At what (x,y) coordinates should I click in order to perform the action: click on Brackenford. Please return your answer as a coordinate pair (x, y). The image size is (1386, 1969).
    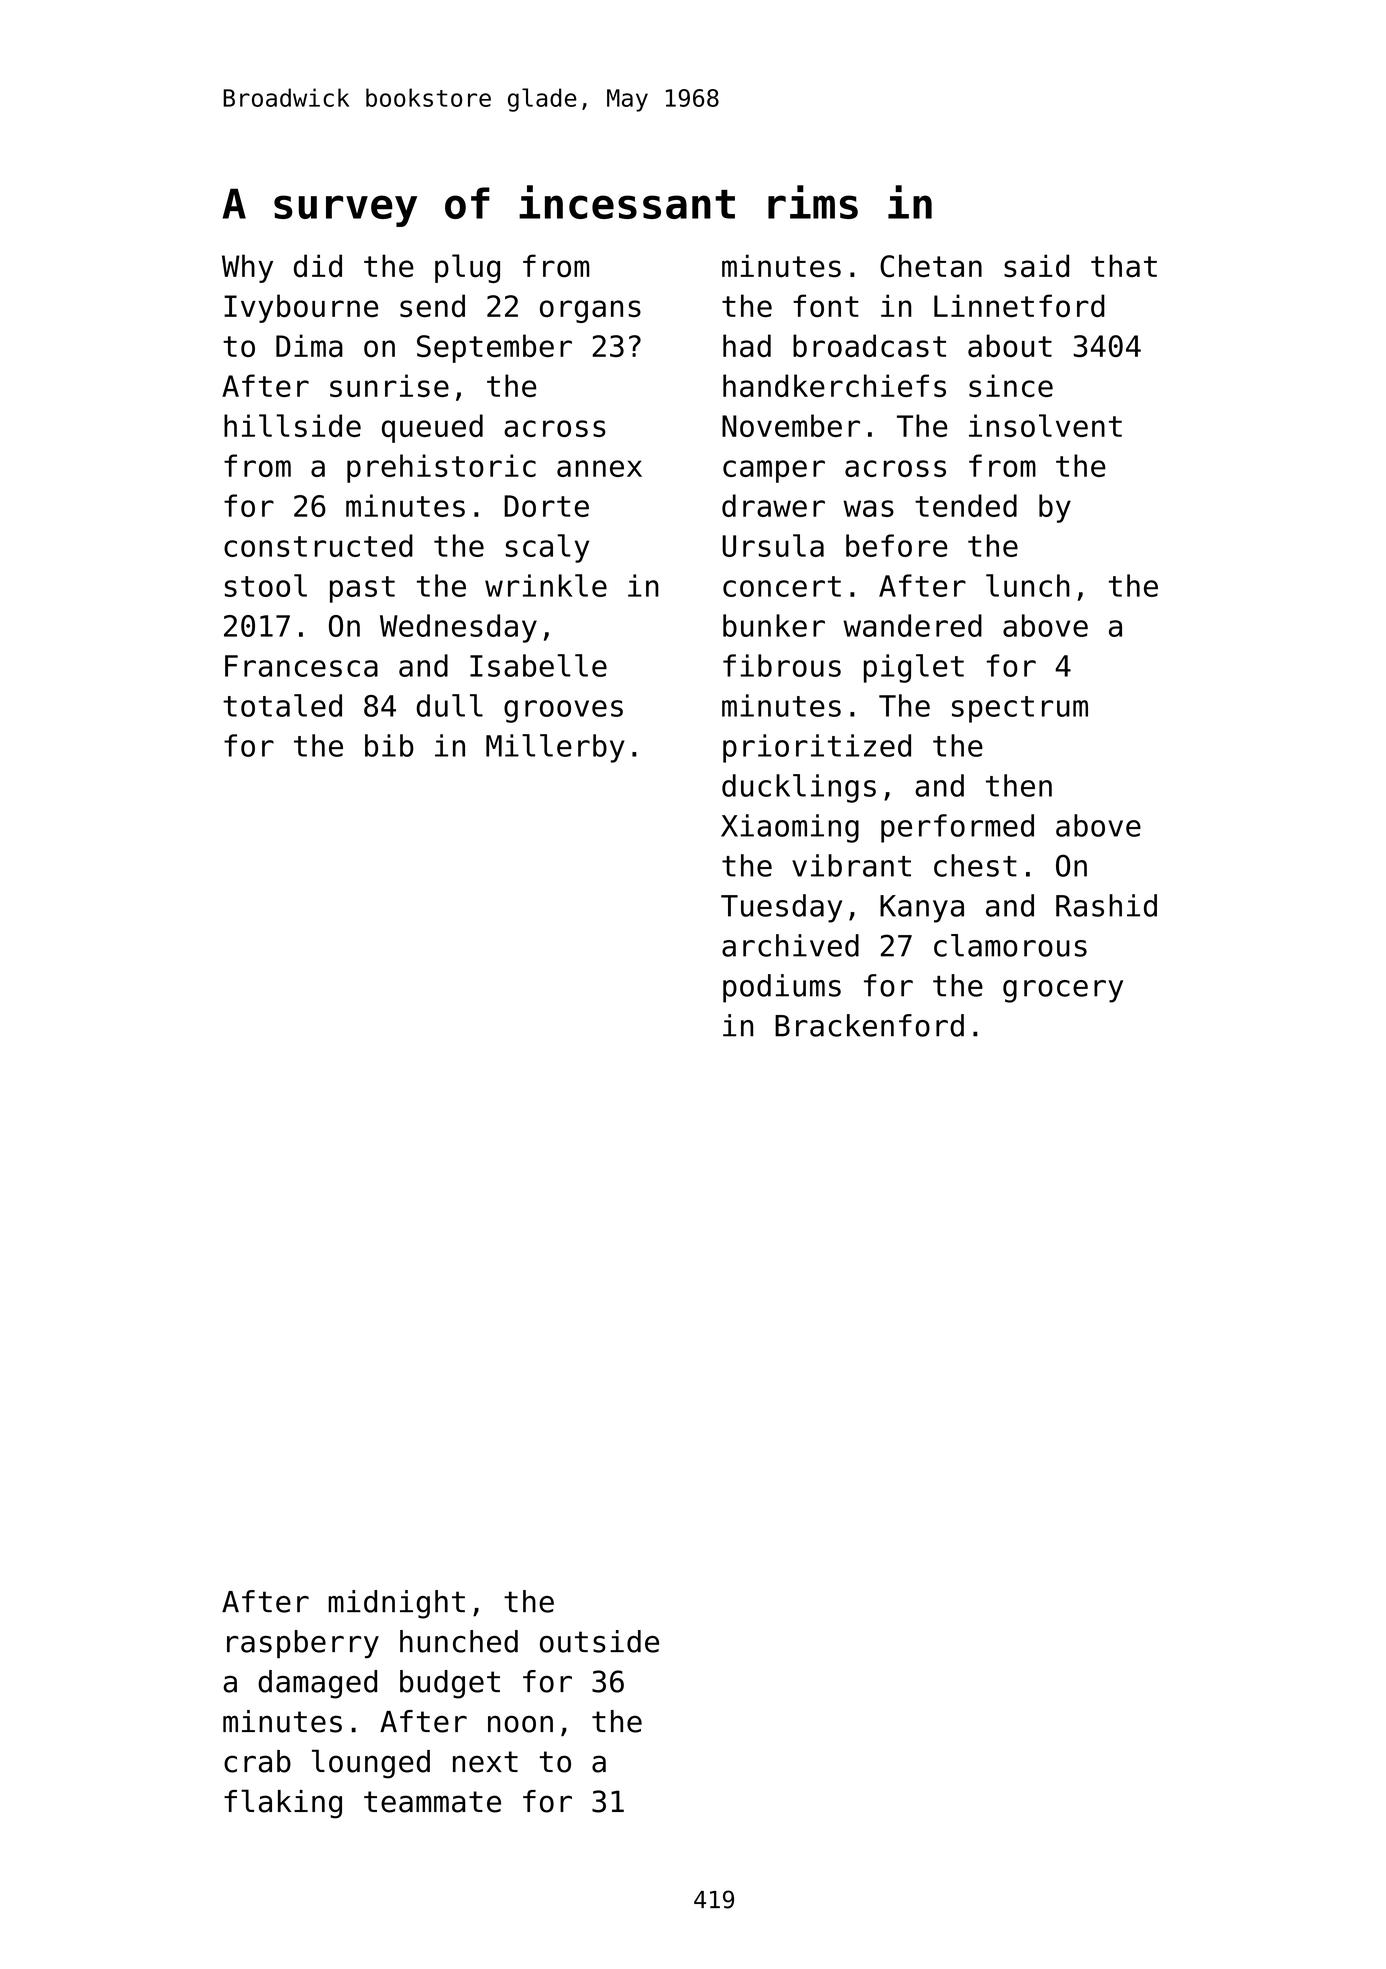
    Looking at the image, I should click on (869, 1025).
